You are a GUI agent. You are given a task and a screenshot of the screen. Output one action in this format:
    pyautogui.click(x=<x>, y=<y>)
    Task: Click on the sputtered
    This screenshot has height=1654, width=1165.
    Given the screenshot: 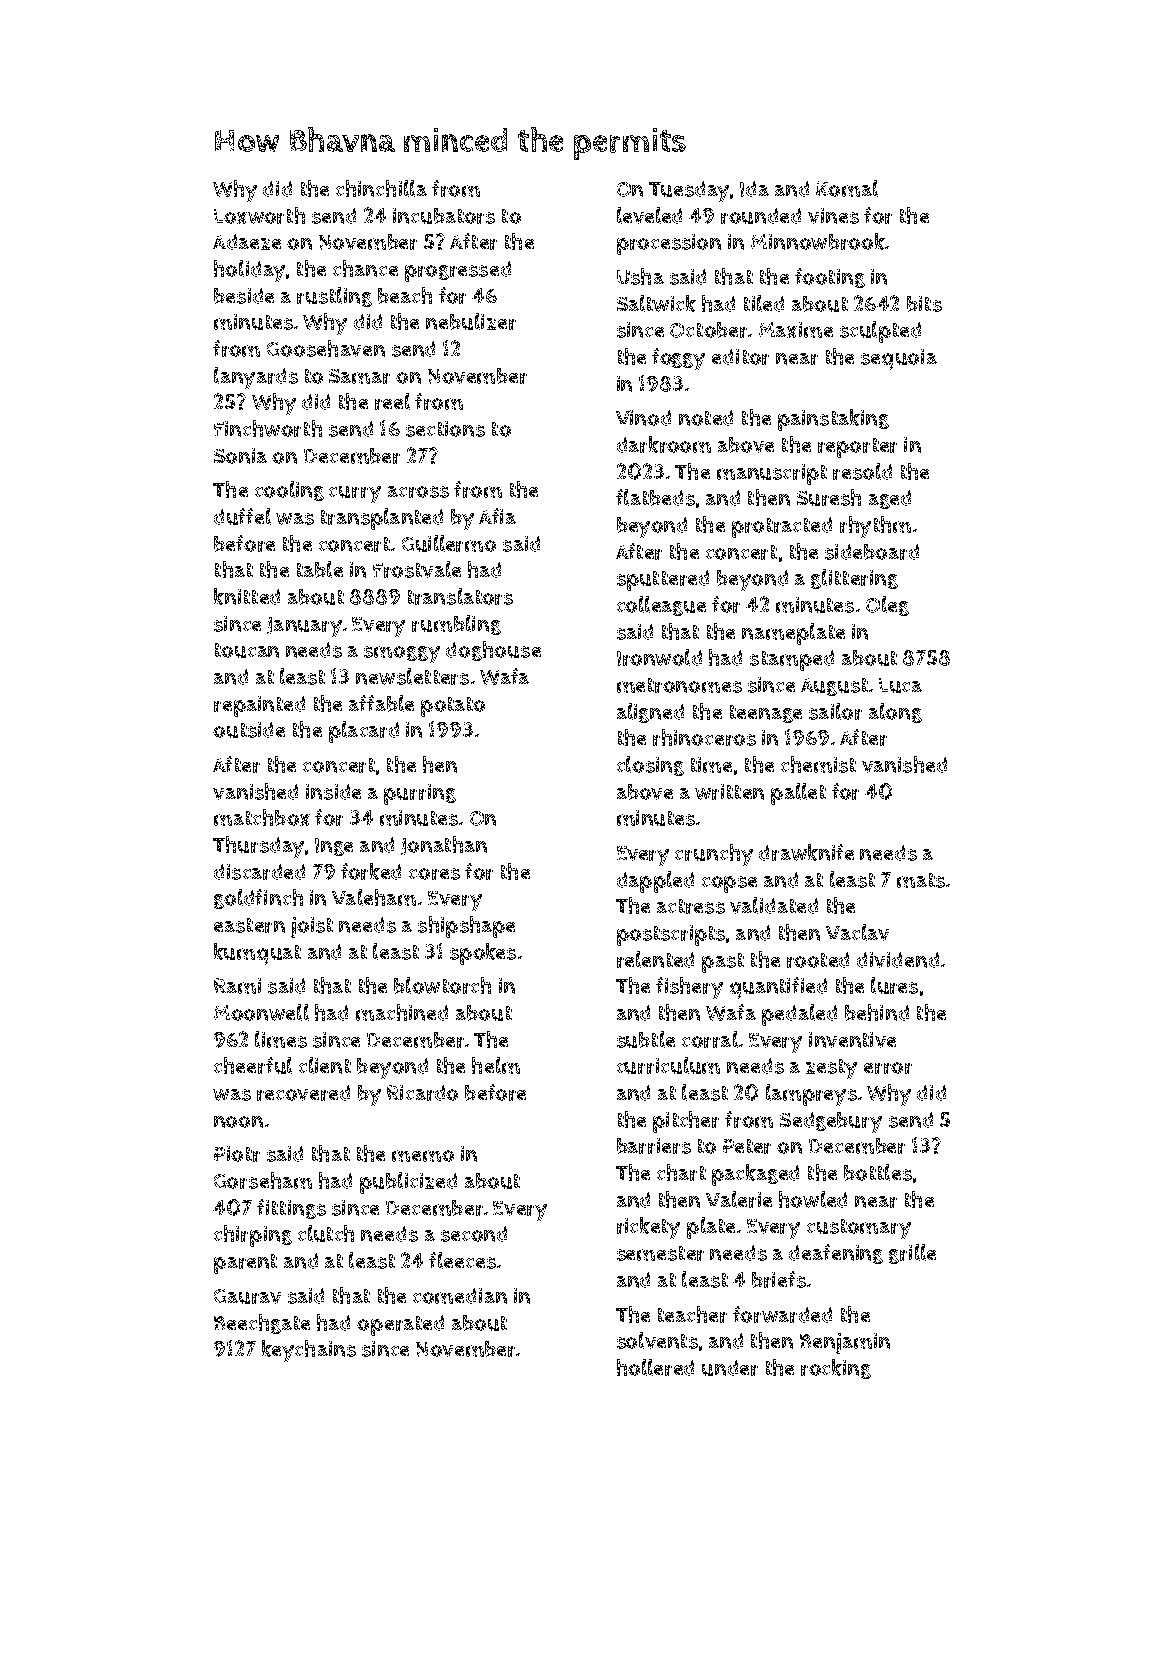 What is the action you would take?
    pyautogui.click(x=663, y=580)
